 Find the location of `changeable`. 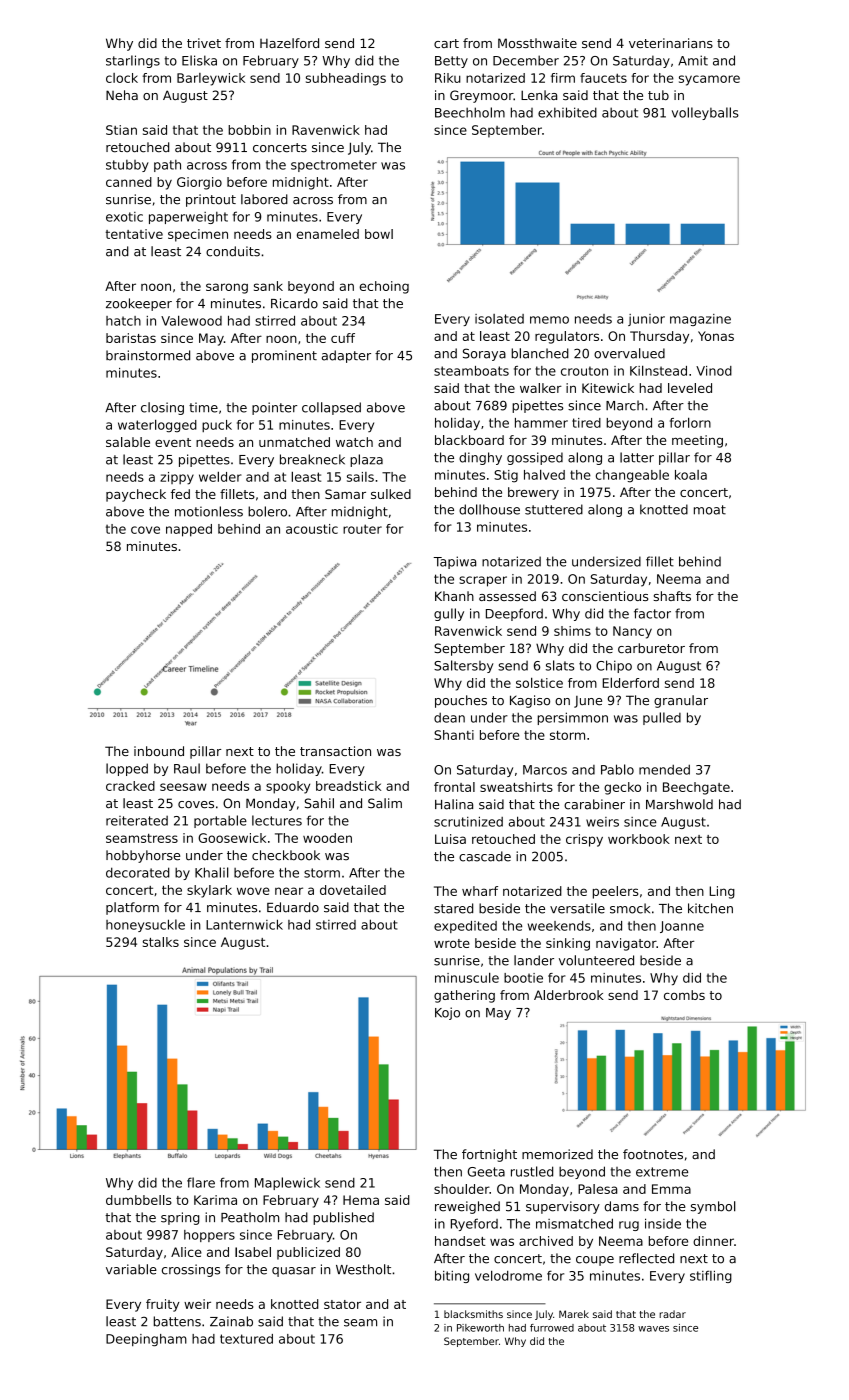

changeable is located at coordinates (632, 476).
